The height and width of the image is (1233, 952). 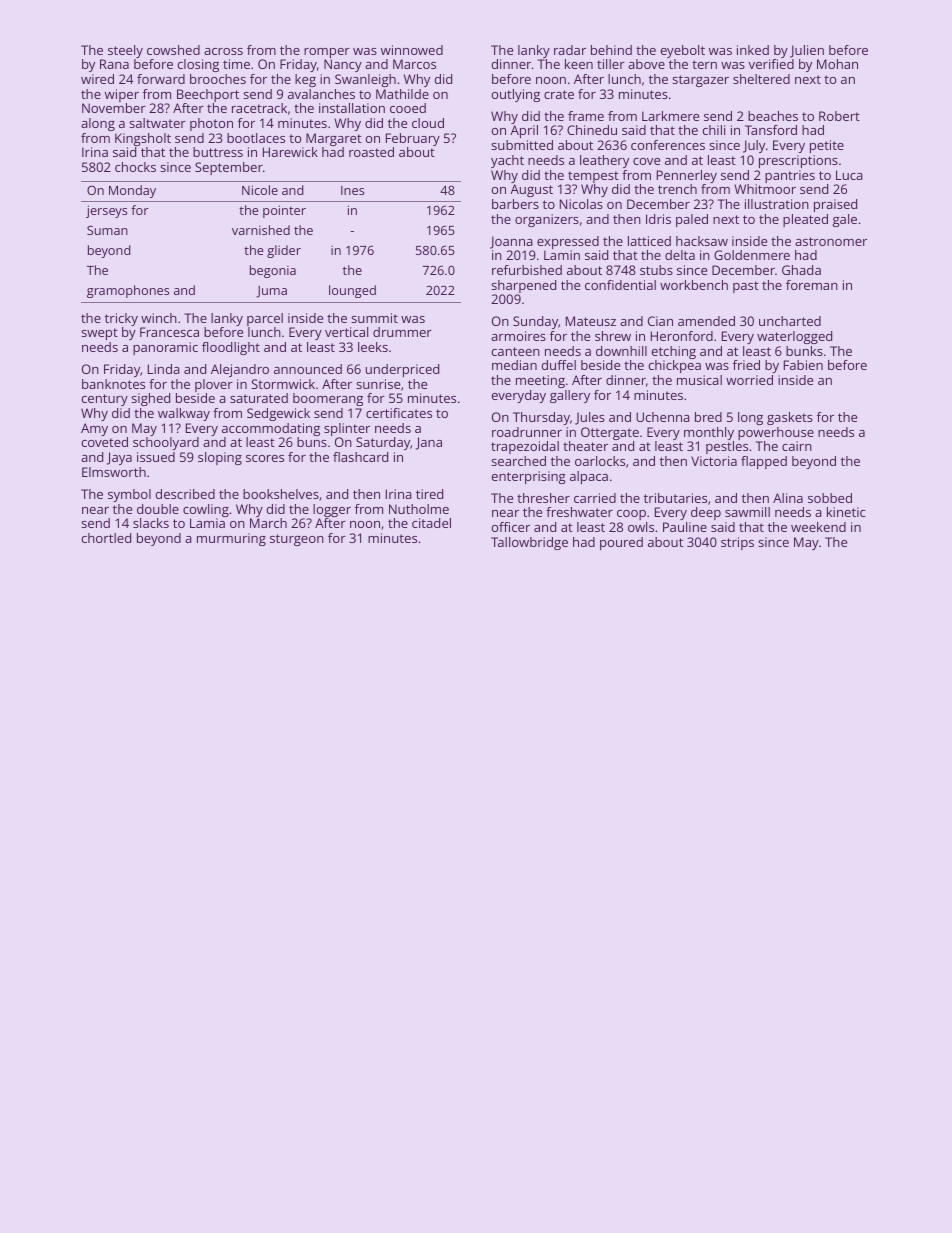 I want to click on strips, so click(x=737, y=543).
